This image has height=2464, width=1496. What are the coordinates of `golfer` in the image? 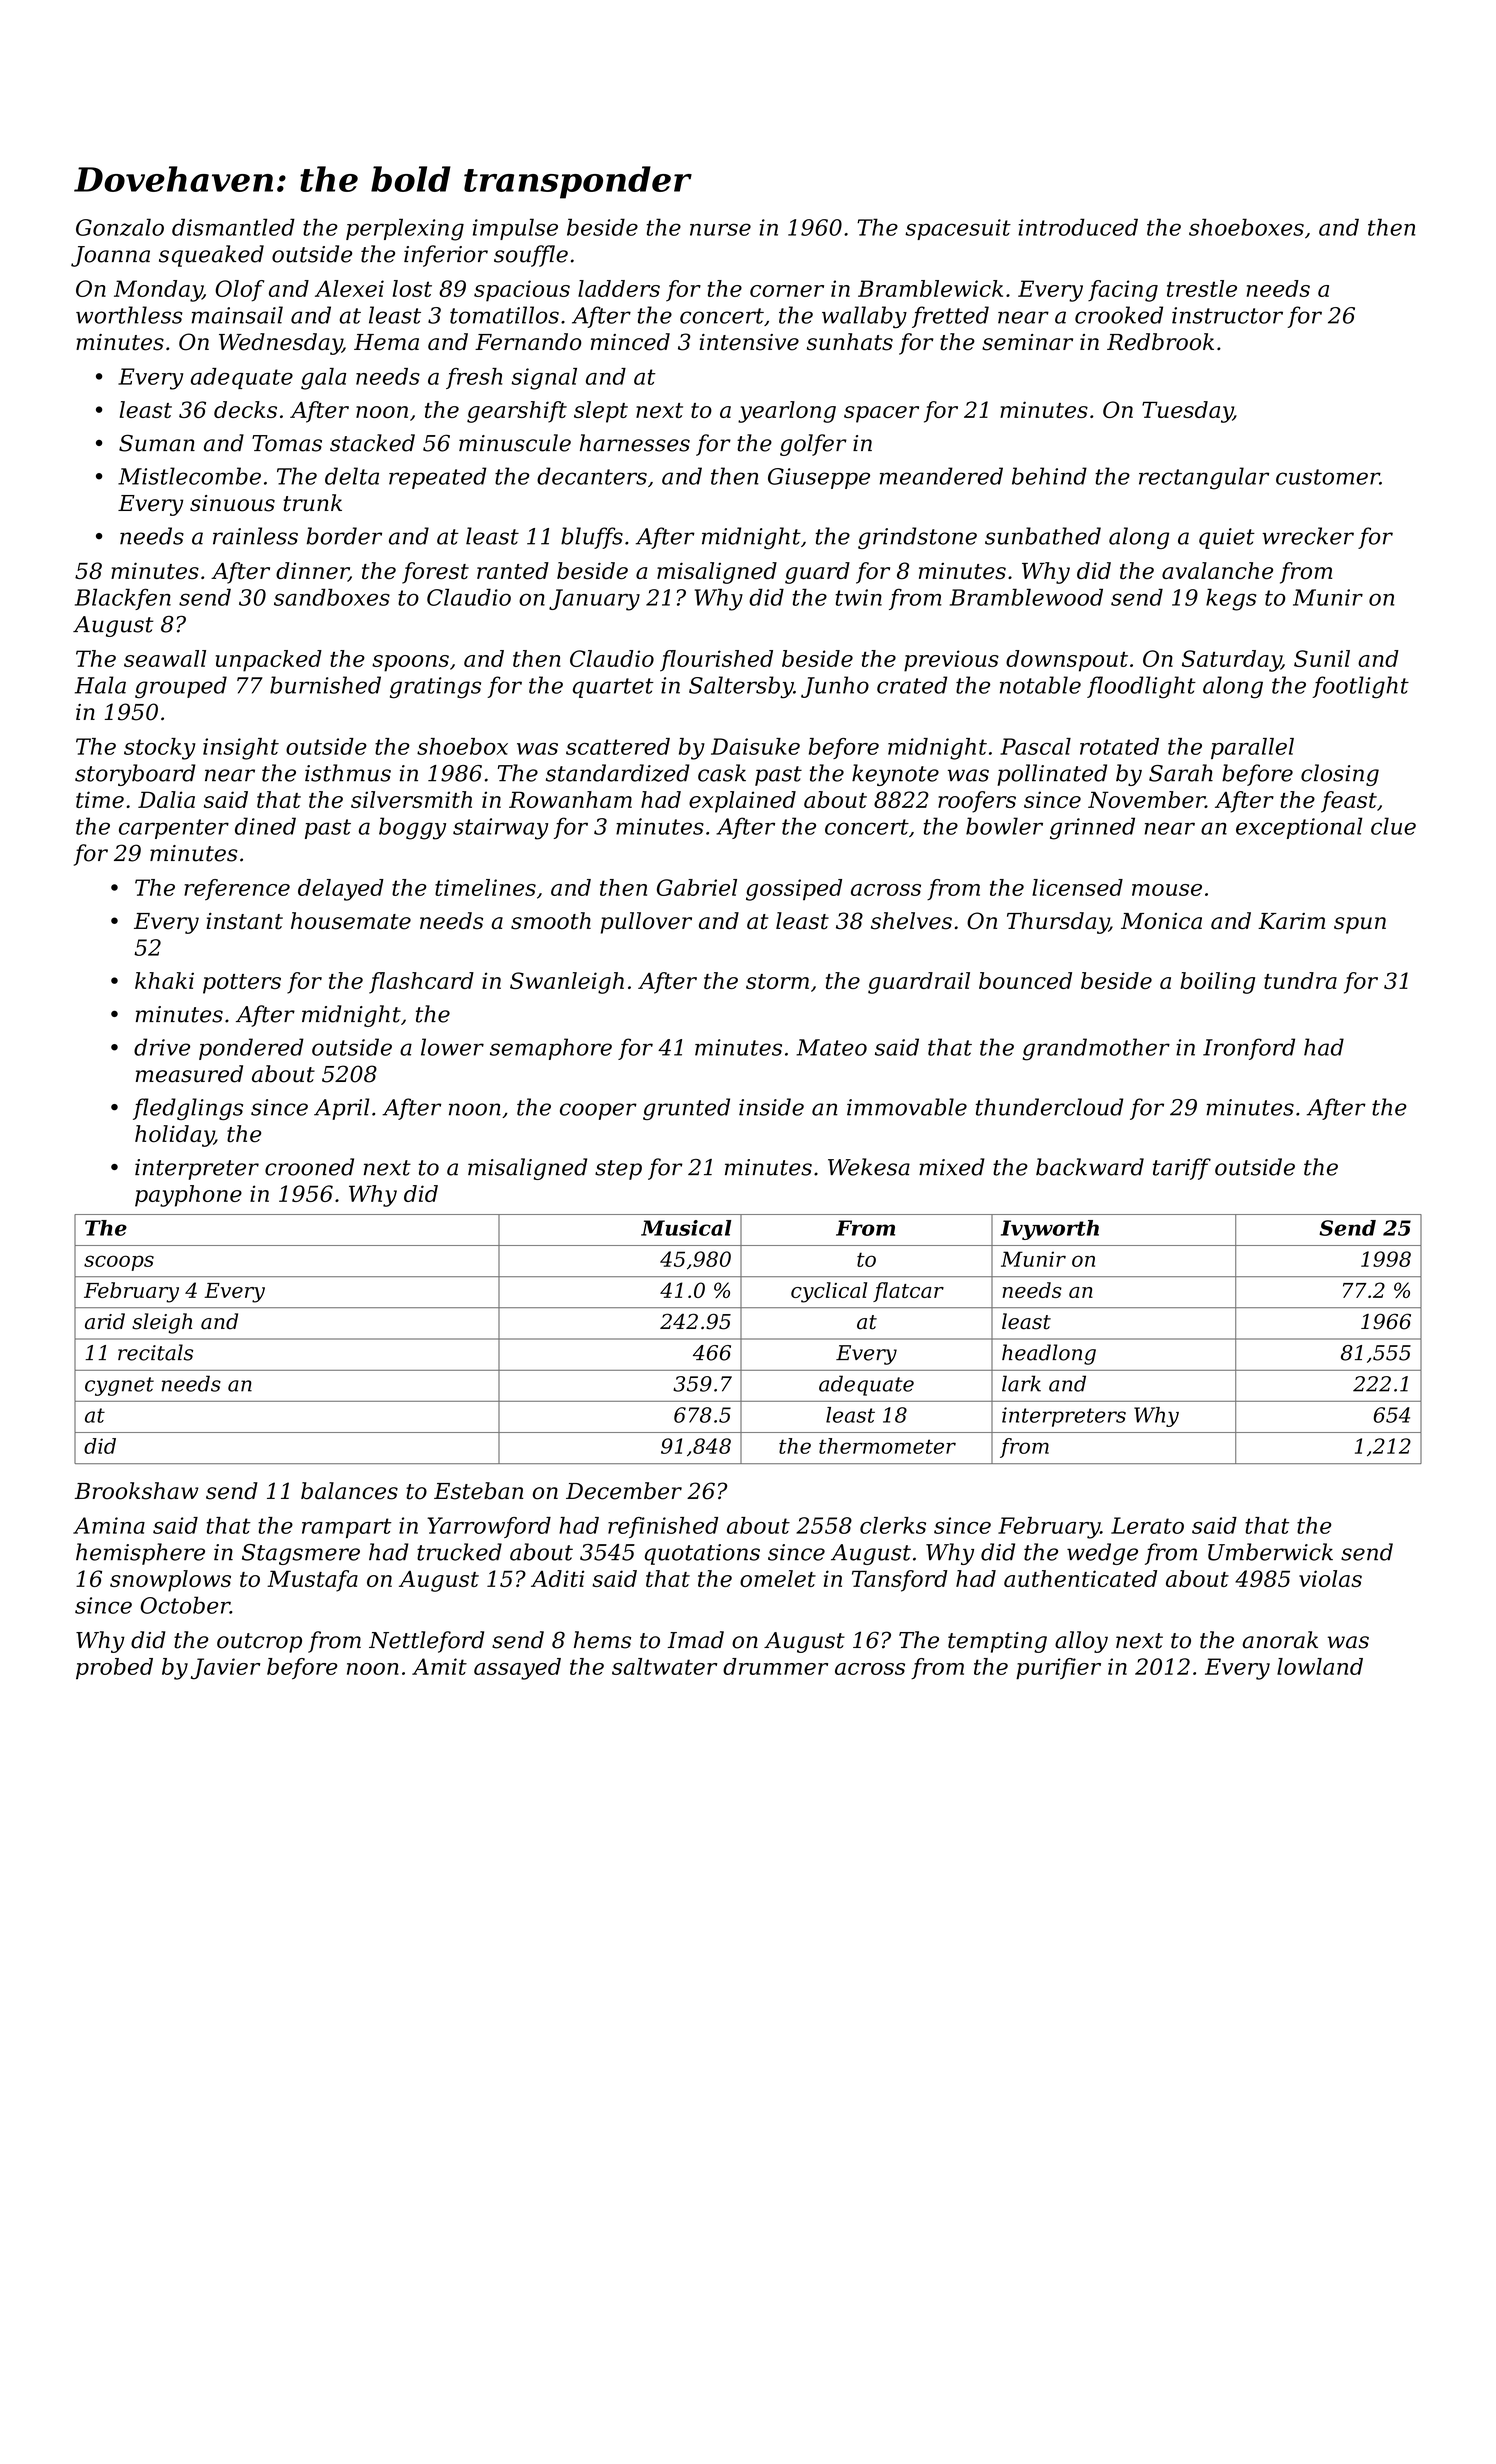 It's located at (813, 445).
